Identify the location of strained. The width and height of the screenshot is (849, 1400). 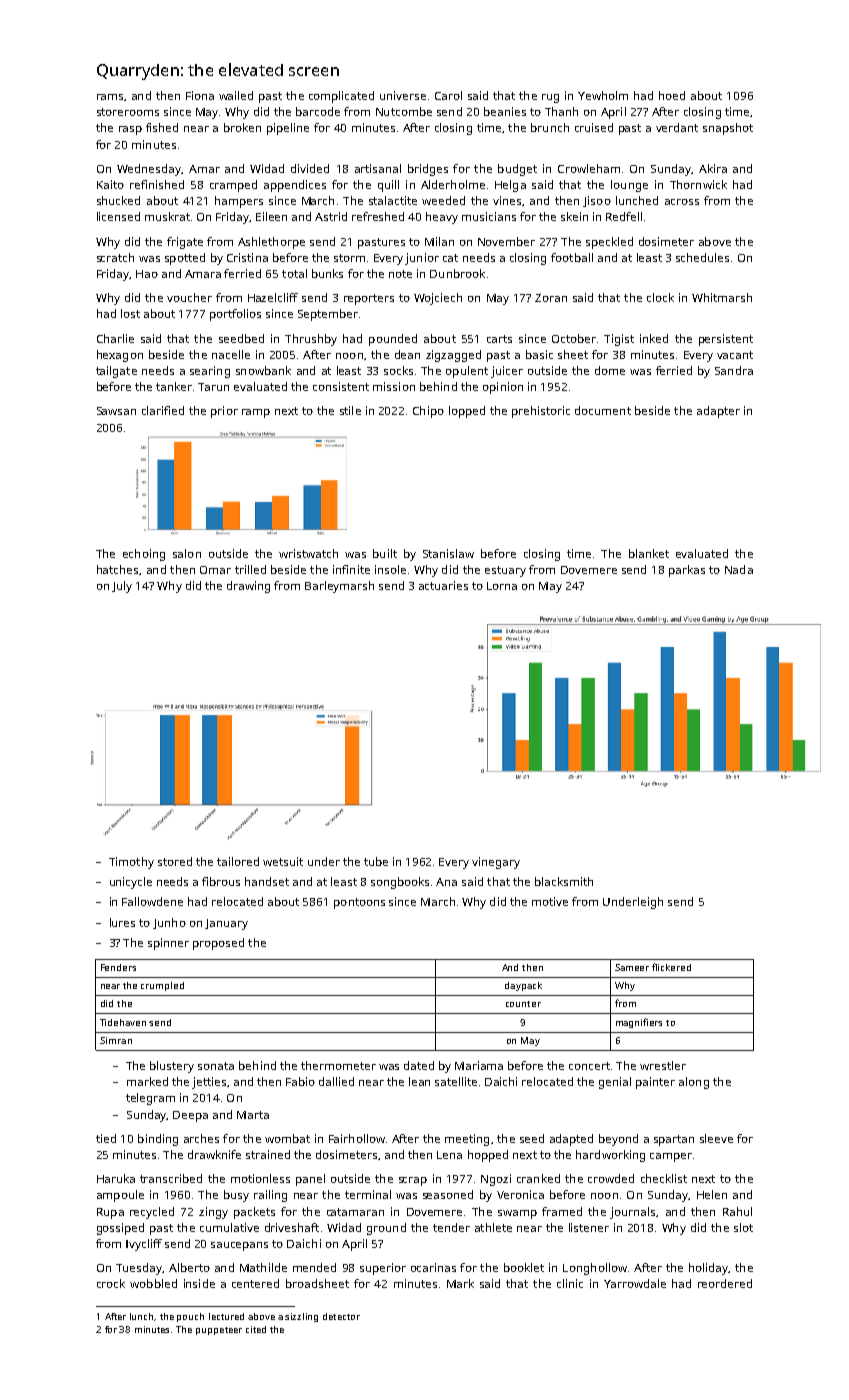
(268, 1154).
